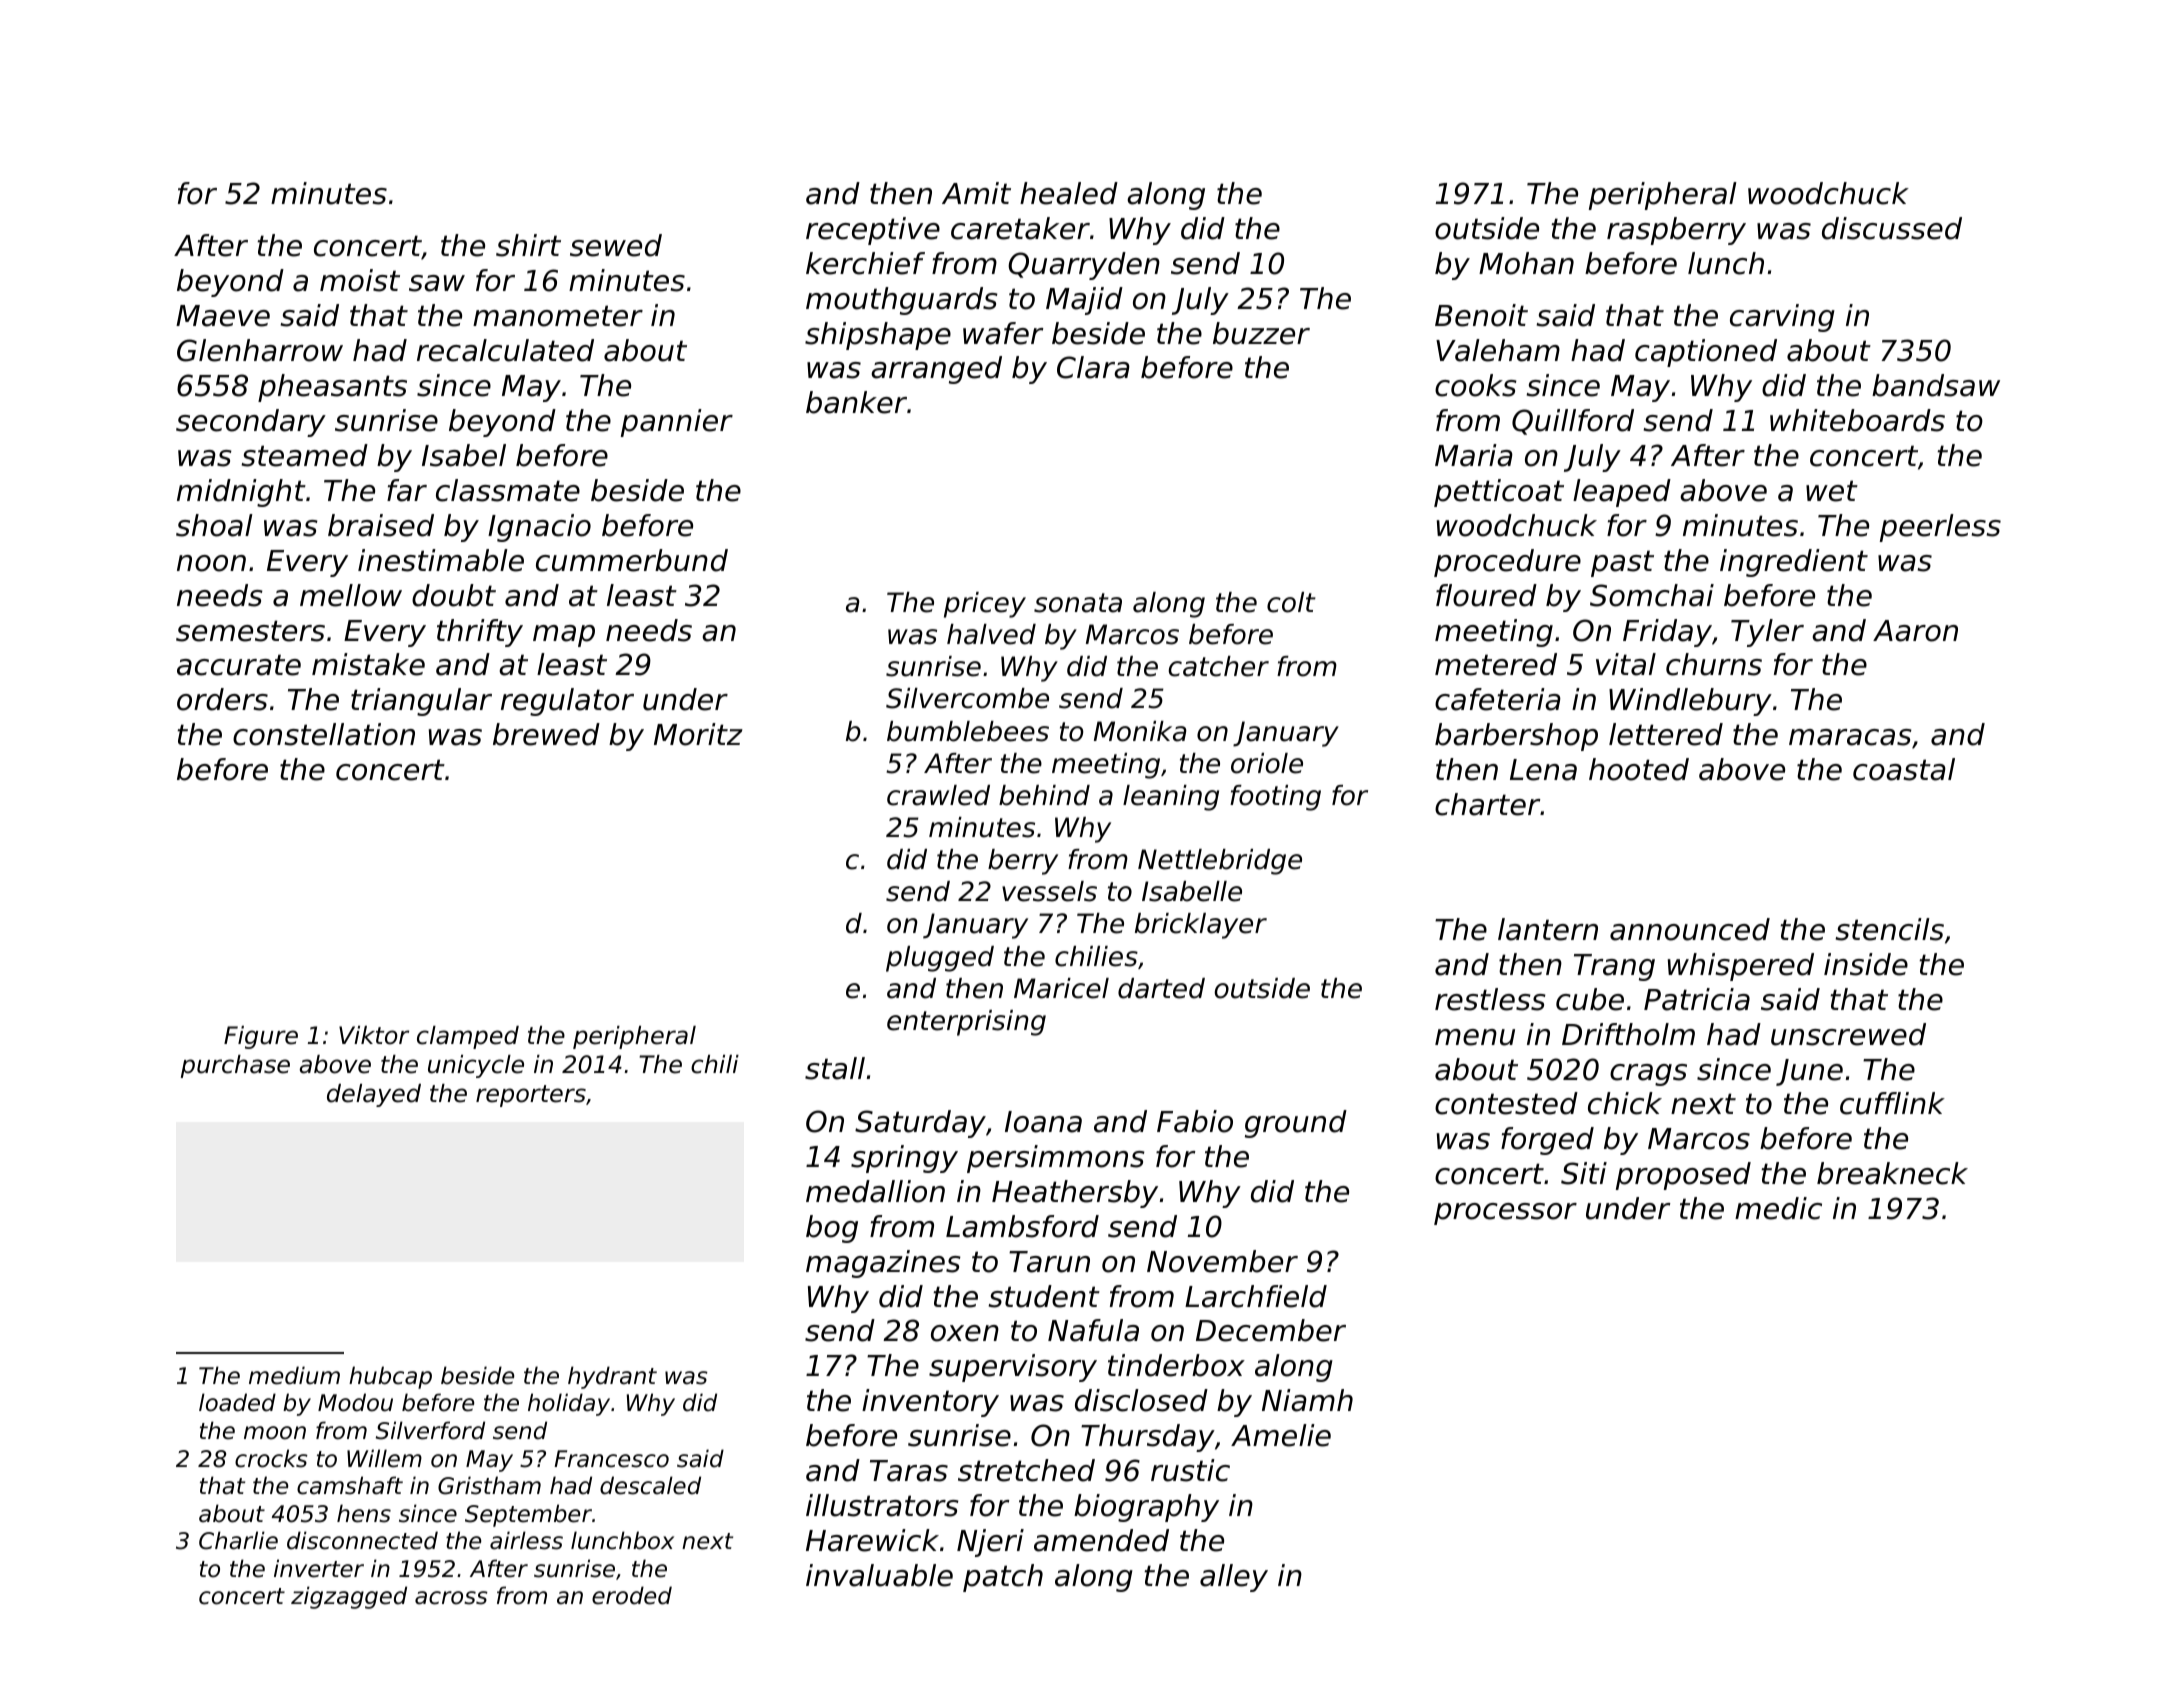 The image size is (2178, 1683). What do you see at coordinates (1505, 1214) in the image?
I see `processor` at bounding box center [1505, 1214].
